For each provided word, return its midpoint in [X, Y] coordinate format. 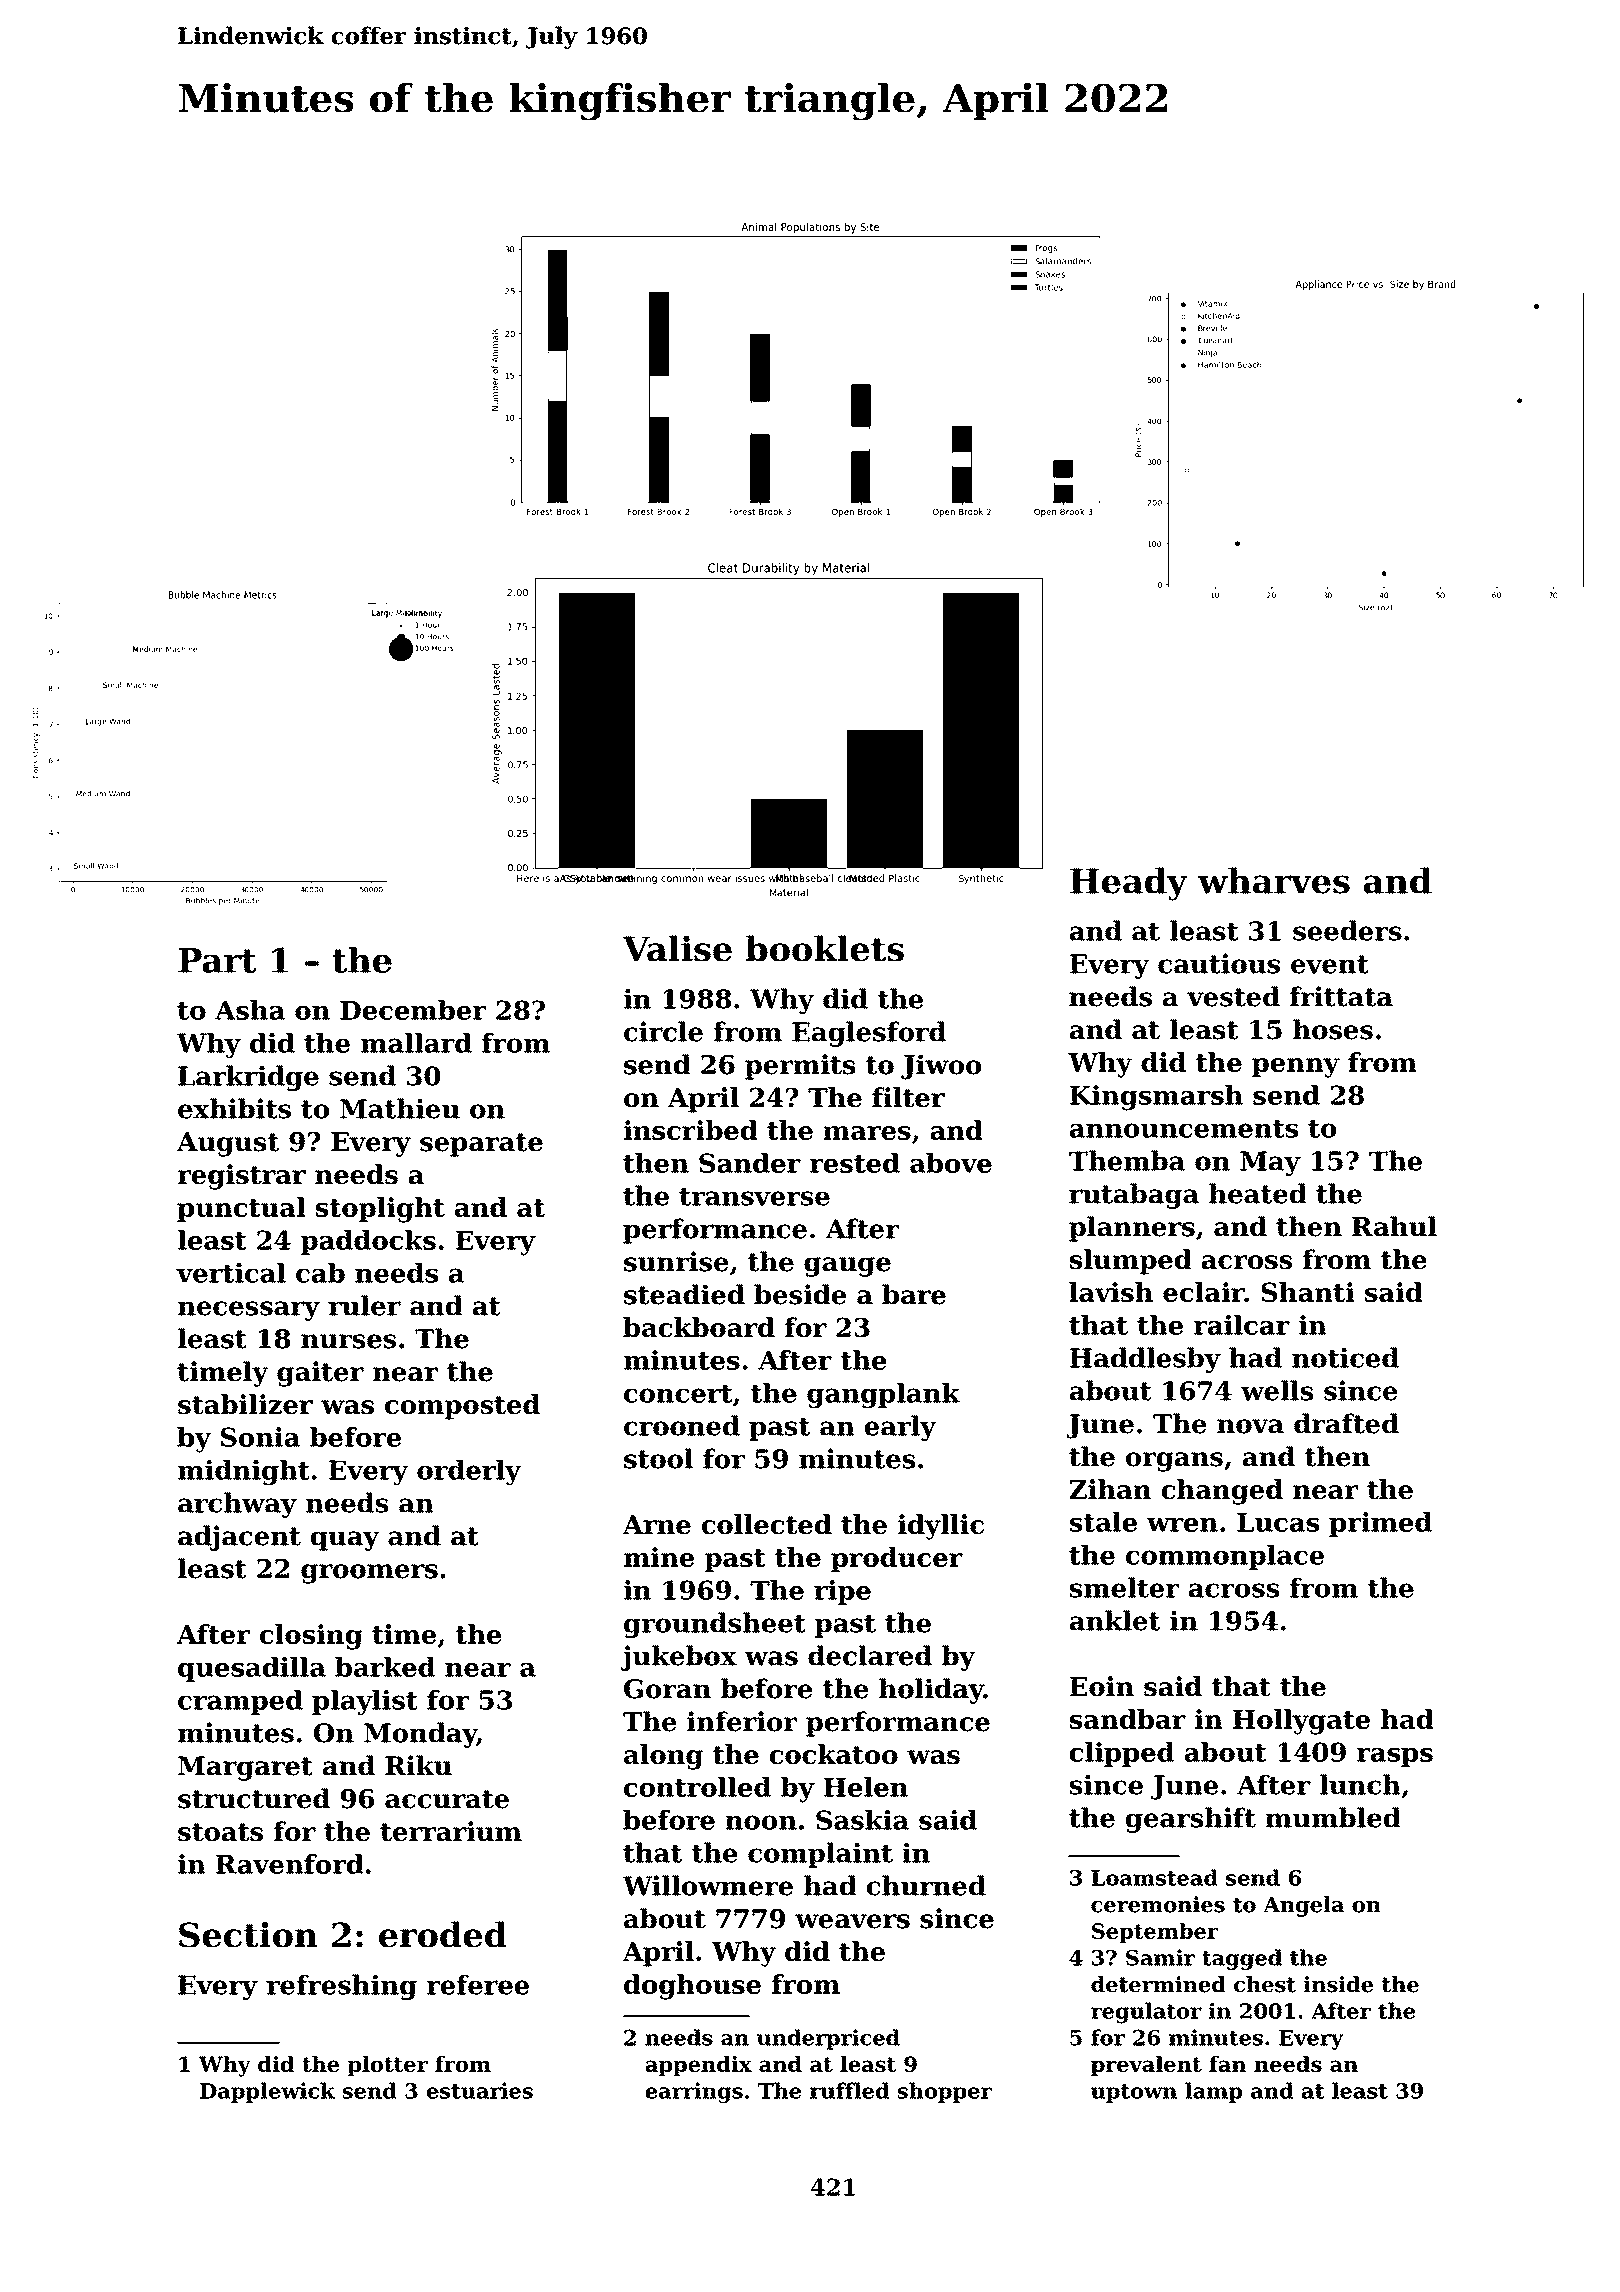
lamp [1213, 2092]
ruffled [849, 2090]
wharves [1274, 880]
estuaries [480, 2090]
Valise [677, 948]
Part [217, 960]
